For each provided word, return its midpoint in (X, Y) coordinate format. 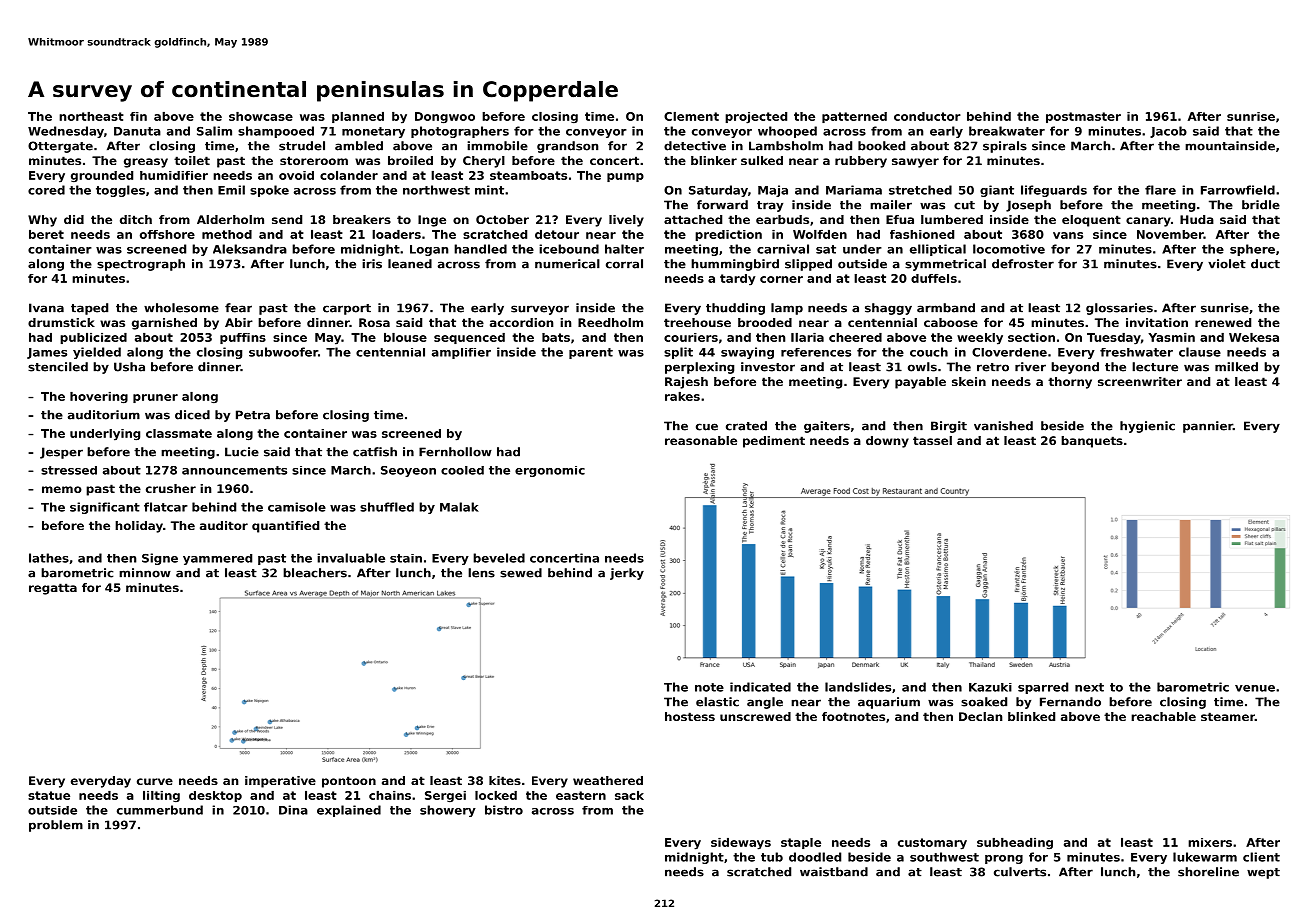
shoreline (1208, 872)
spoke (269, 191)
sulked (762, 160)
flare (1160, 190)
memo (62, 489)
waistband (834, 872)
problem (56, 826)
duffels (934, 278)
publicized (93, 338)
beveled (499, 558)
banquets (1092, 442)
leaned (410, 264)
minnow (145, 573)
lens (481, 573)
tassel (932, 440)
